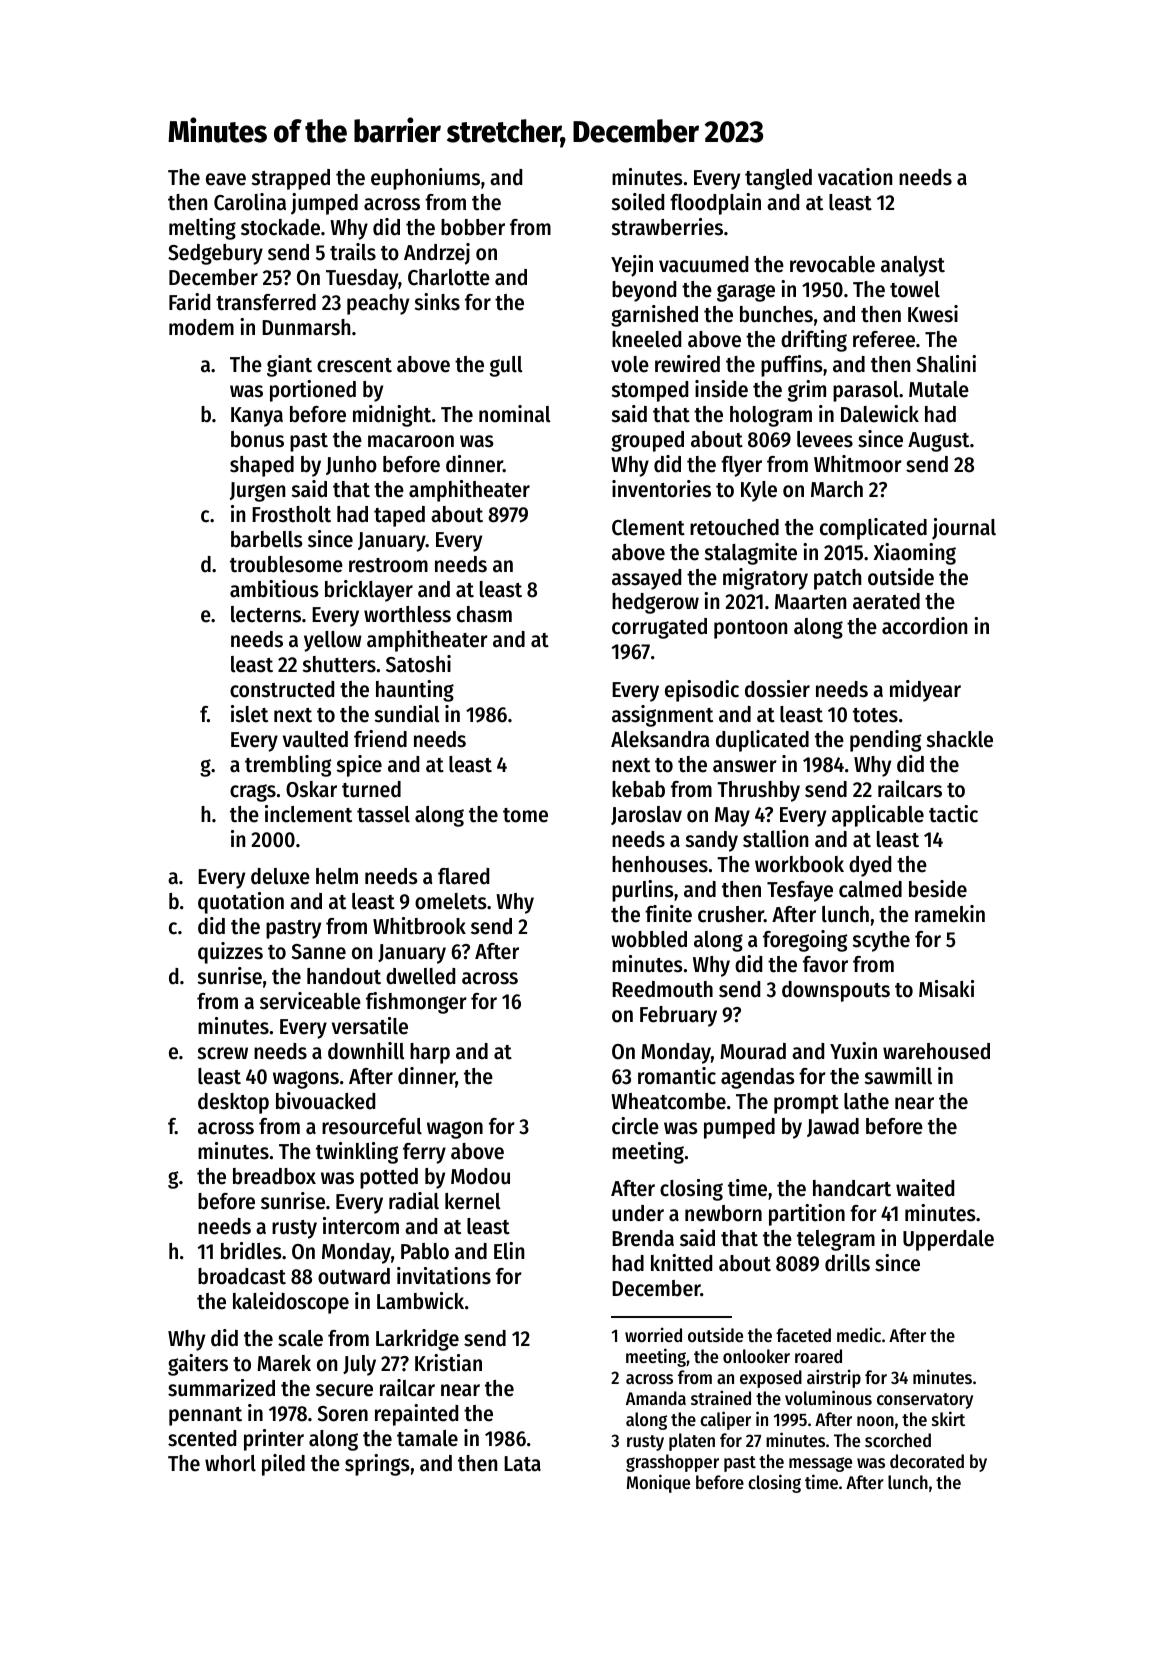 This screenshot has width=1165, height=1654. Describe the element at coordinates (654, 316) in the screenshot. I see `garnished` at that location.
